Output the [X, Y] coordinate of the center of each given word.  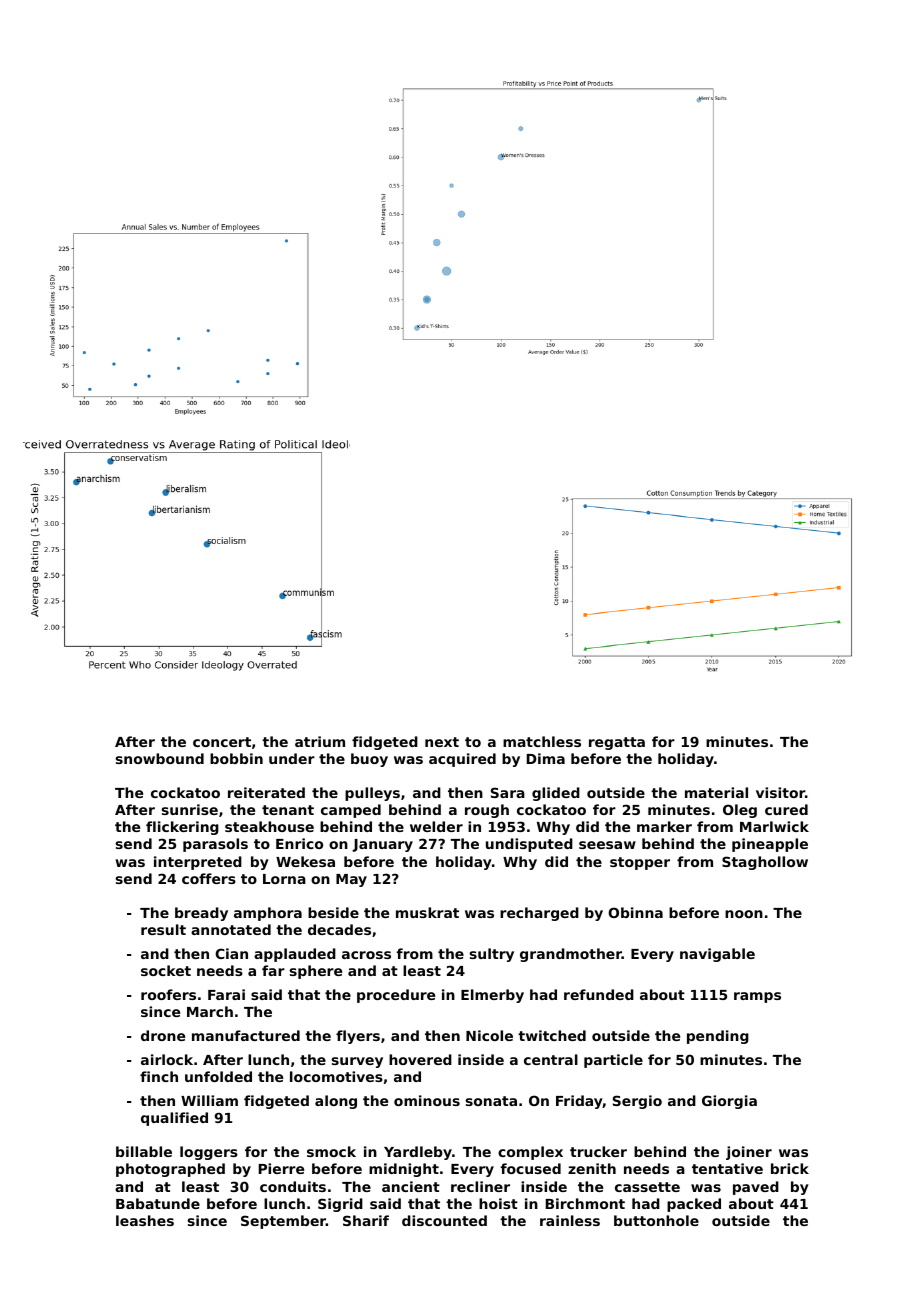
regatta [617, 743]
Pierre [281, 1168]
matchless [542, 741]
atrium [320, 741]
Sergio [637, 1102]
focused [531, 1168]
